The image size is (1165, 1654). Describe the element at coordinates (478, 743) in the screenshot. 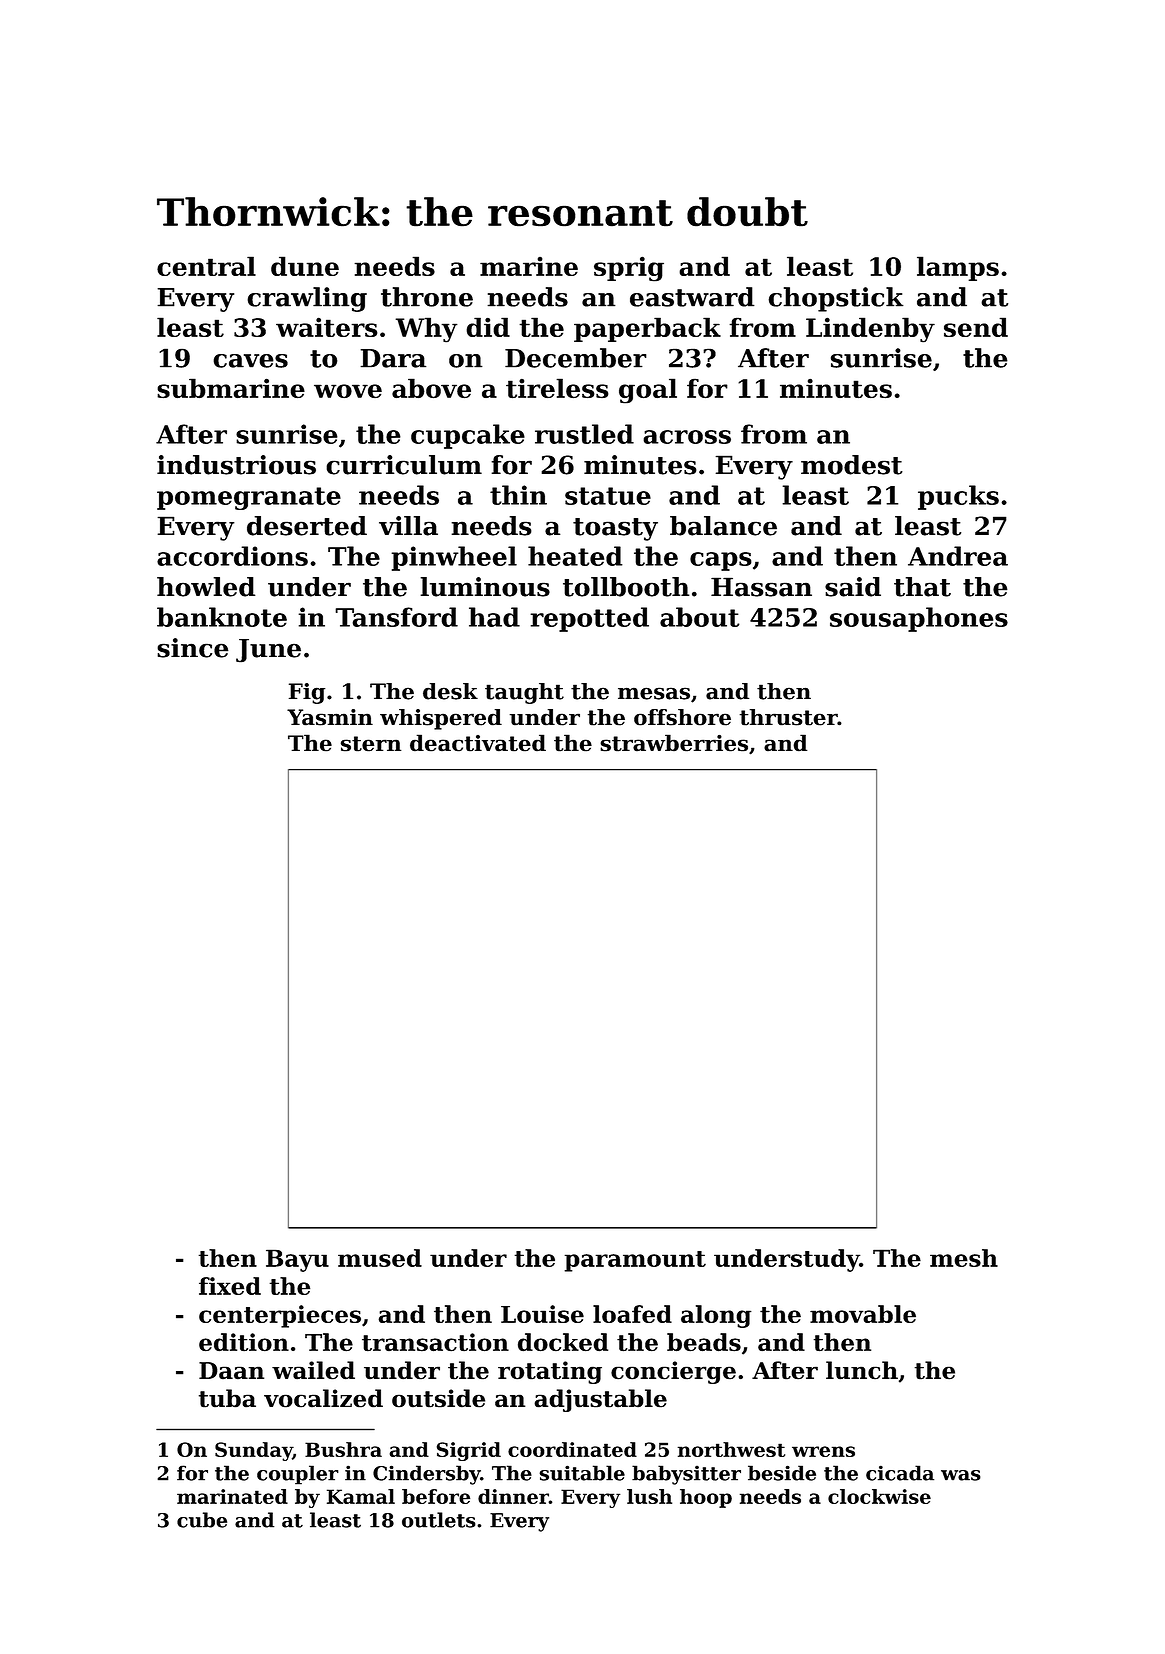

I see `deactivated` at that location.
